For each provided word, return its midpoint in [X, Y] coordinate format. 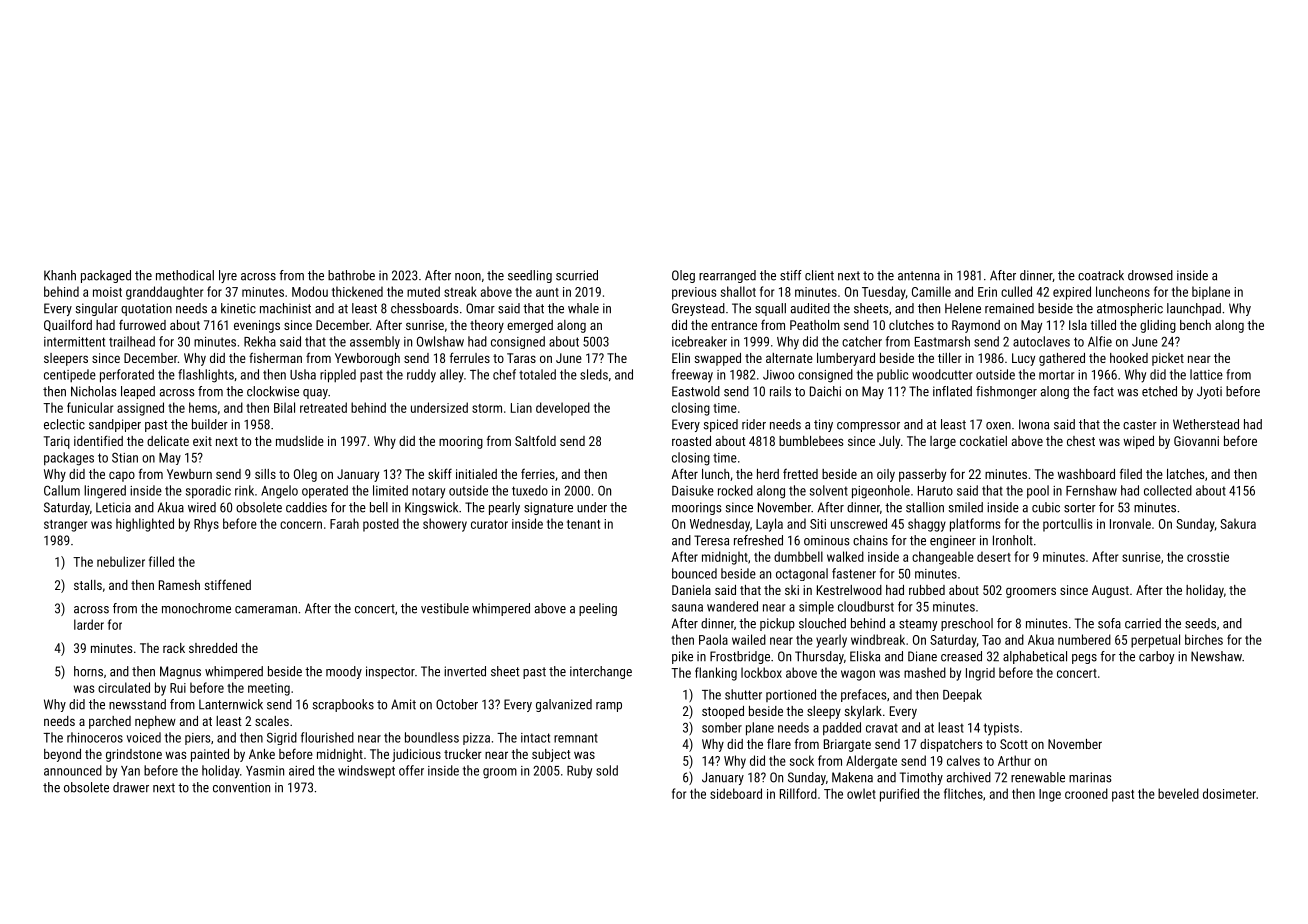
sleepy [824, 712]
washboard [1086, 474]
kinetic [238, 308]
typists [1001, 729]
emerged [530, 326]
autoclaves [1041, 341]
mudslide [300, 441]
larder [89, 624]
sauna [687, 608]
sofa [1109, 623]
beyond [62, 755]
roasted [691, 441]
